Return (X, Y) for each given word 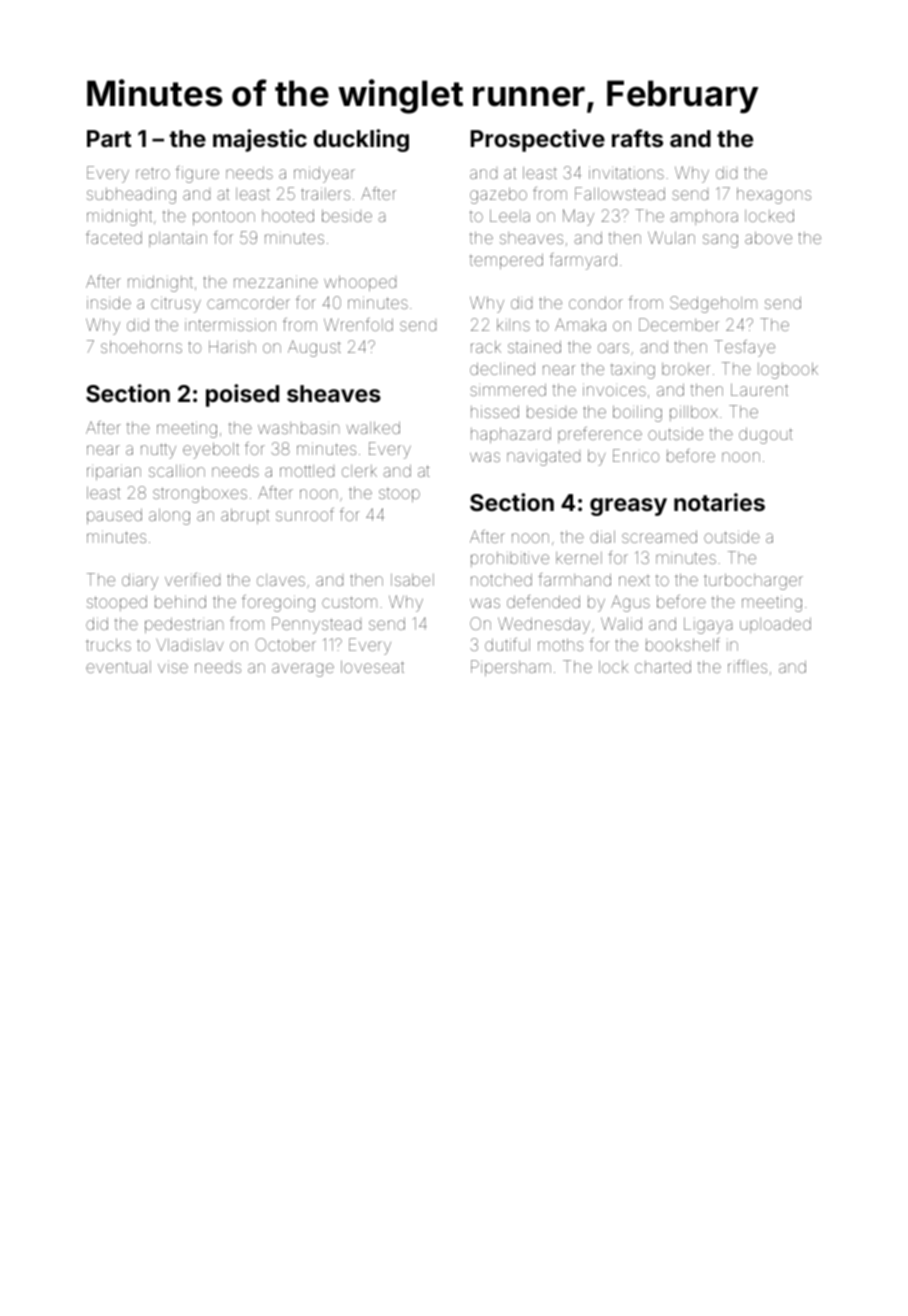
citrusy (176, 304)
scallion (177, 470)
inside (109, 302)
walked (373, 427)
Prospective (538, 140)
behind (180, 601)
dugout (766, 435)
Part (109, 138)
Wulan (671, 237)
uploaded (775, 625)
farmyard (583, 261)
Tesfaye (744, 348)
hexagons (774, 195)
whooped (360, 283)
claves (281, 580)
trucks (108, 644)
